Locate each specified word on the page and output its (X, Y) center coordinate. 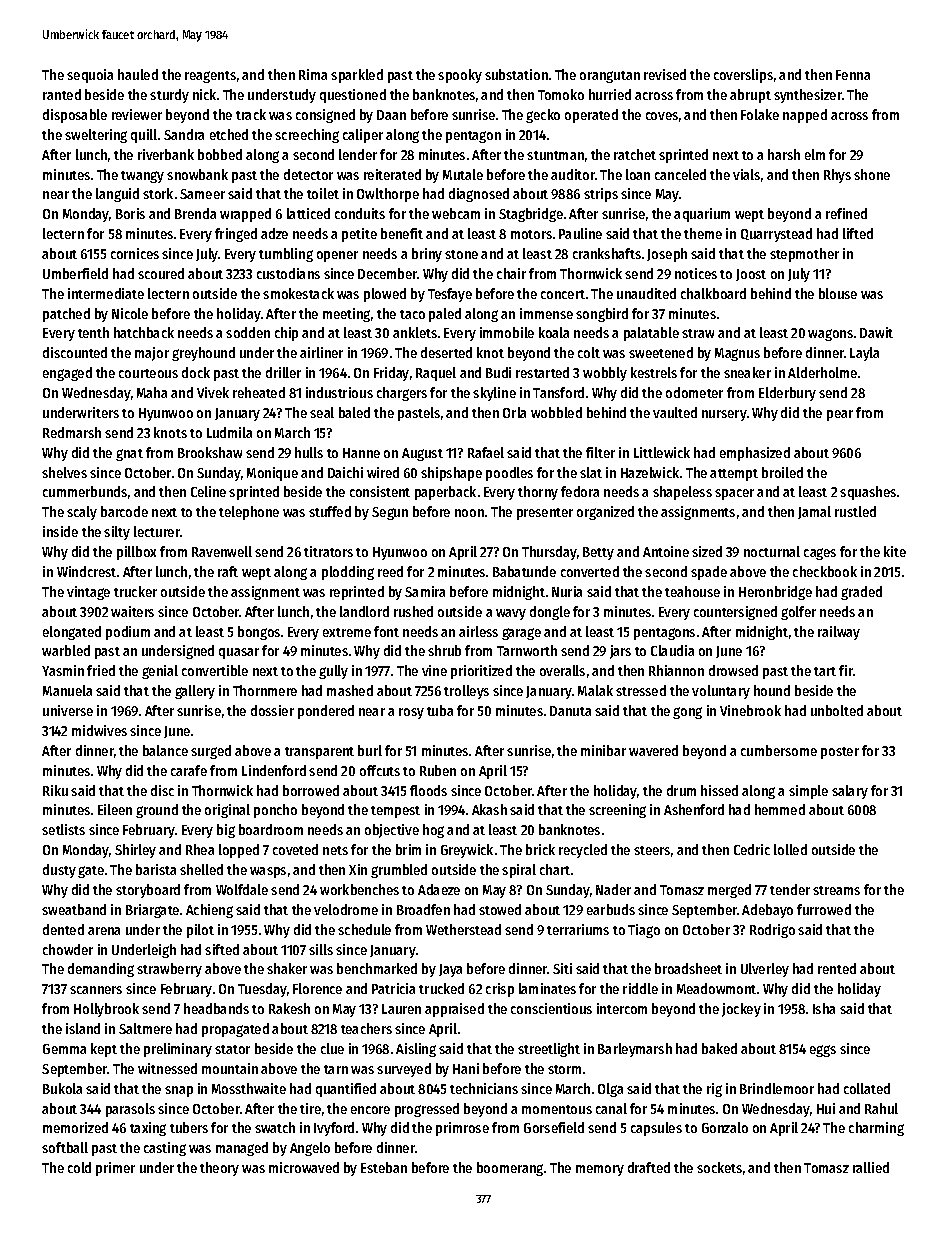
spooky (460, 76)
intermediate (106, 293)
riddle (640, 988)
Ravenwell (222, 551)
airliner (321, 352)
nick (204, 94)
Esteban (384, 1167)
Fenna (853, 75)
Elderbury (787, 394)
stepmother (804, 255)
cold (79, 1167)
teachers (366, 1028)
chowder (68, 949)
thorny (538, 493)
